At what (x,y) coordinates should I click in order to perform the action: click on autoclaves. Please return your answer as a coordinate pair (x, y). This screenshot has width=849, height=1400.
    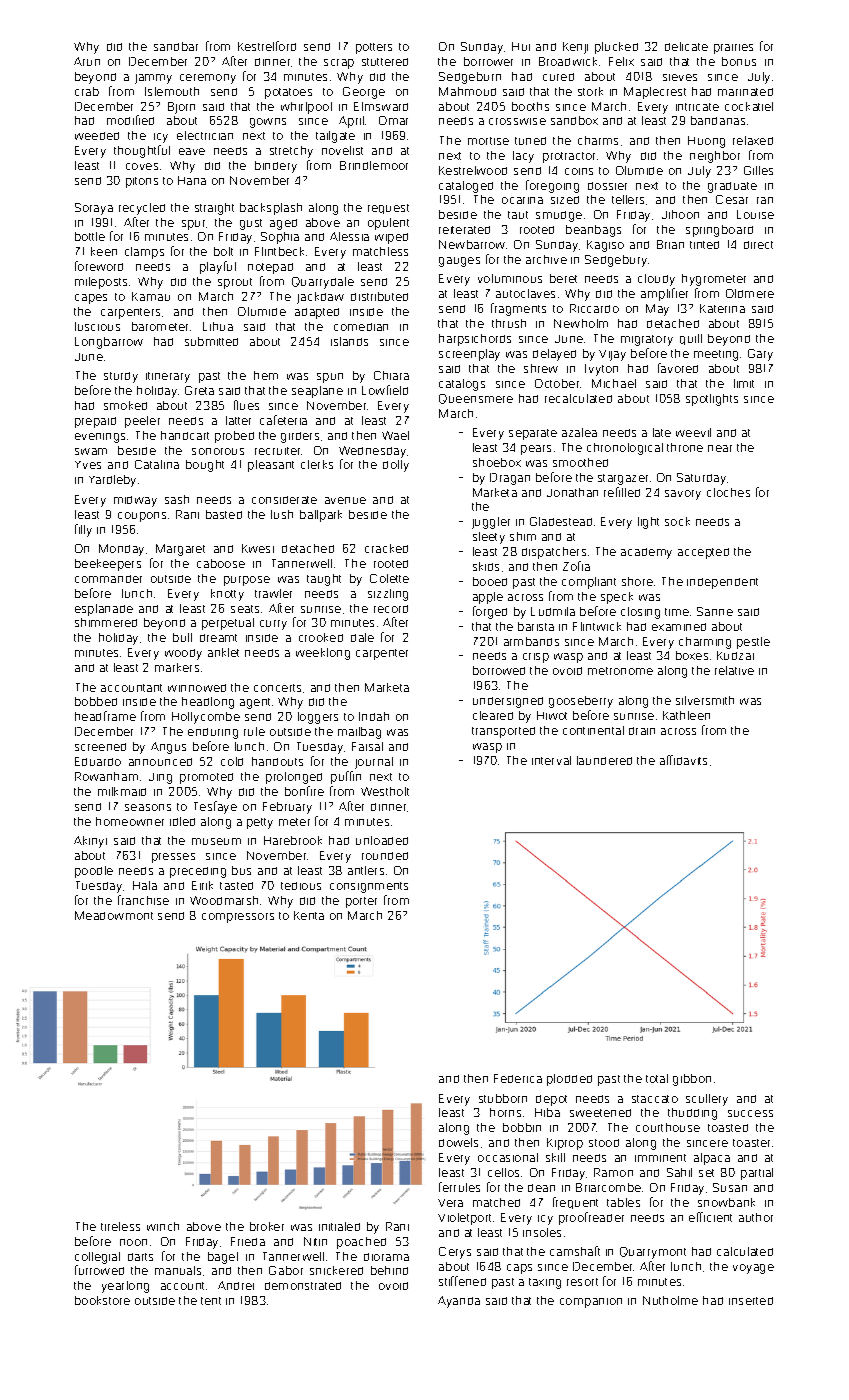
    Looking at the image, I should click on (525, 293).
